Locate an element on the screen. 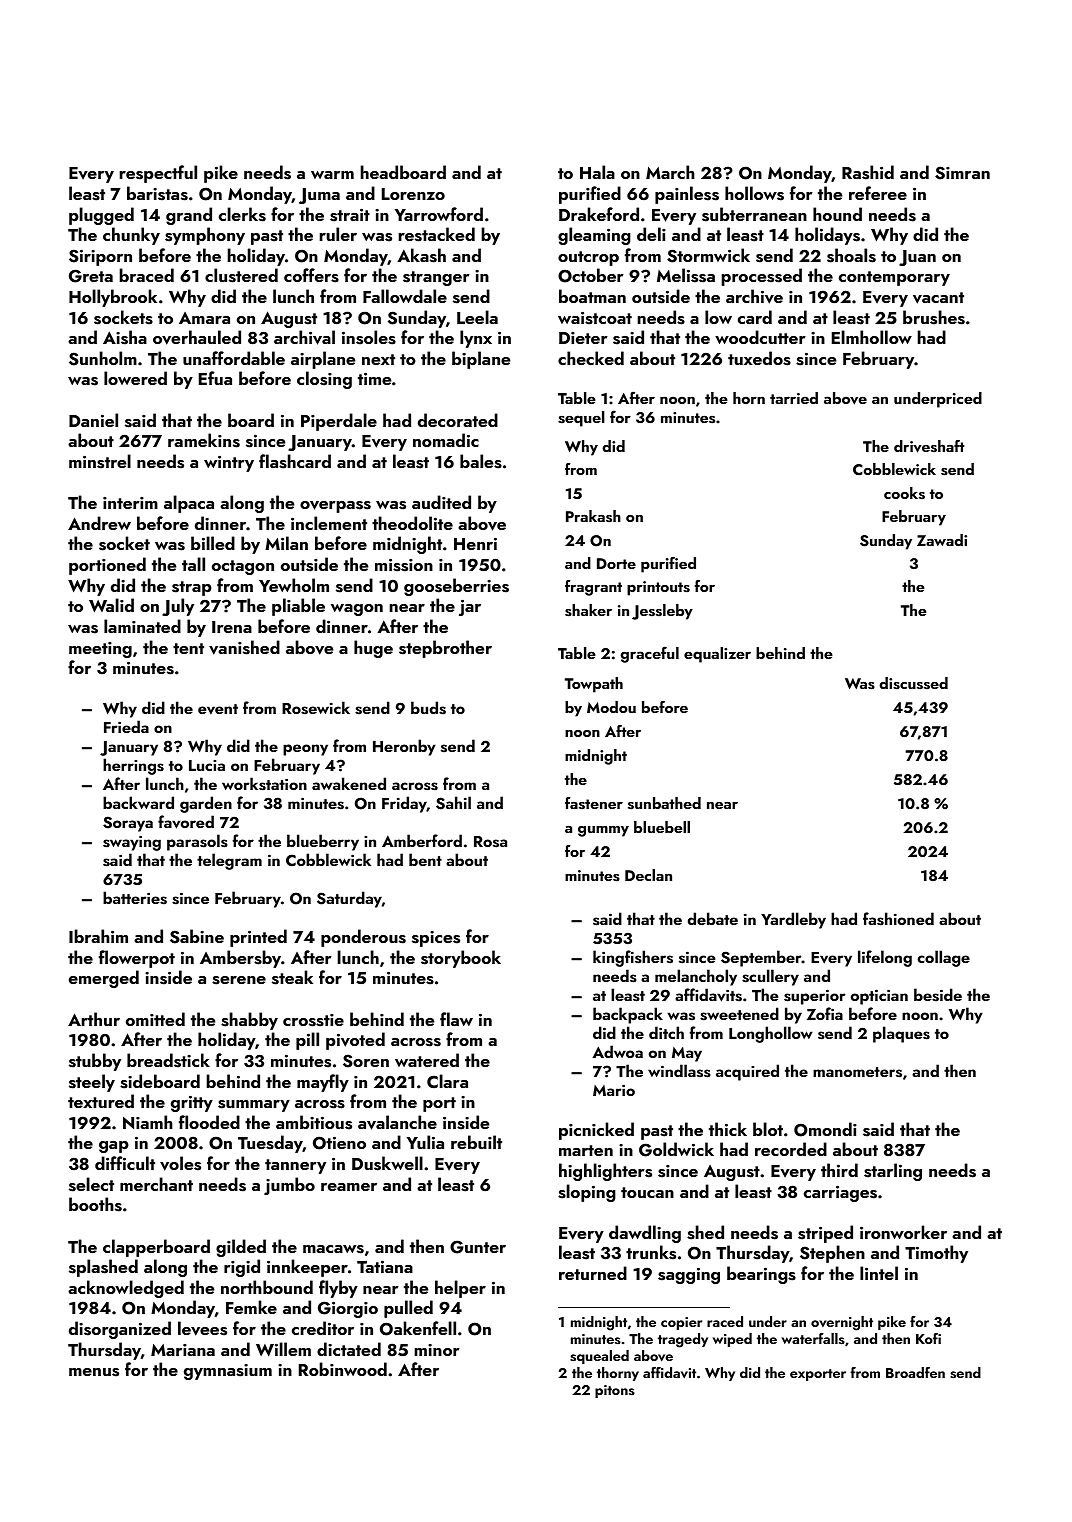 This screenshot has width=1072, height=1522. picnicked is located at coordinates (596, 1131).
